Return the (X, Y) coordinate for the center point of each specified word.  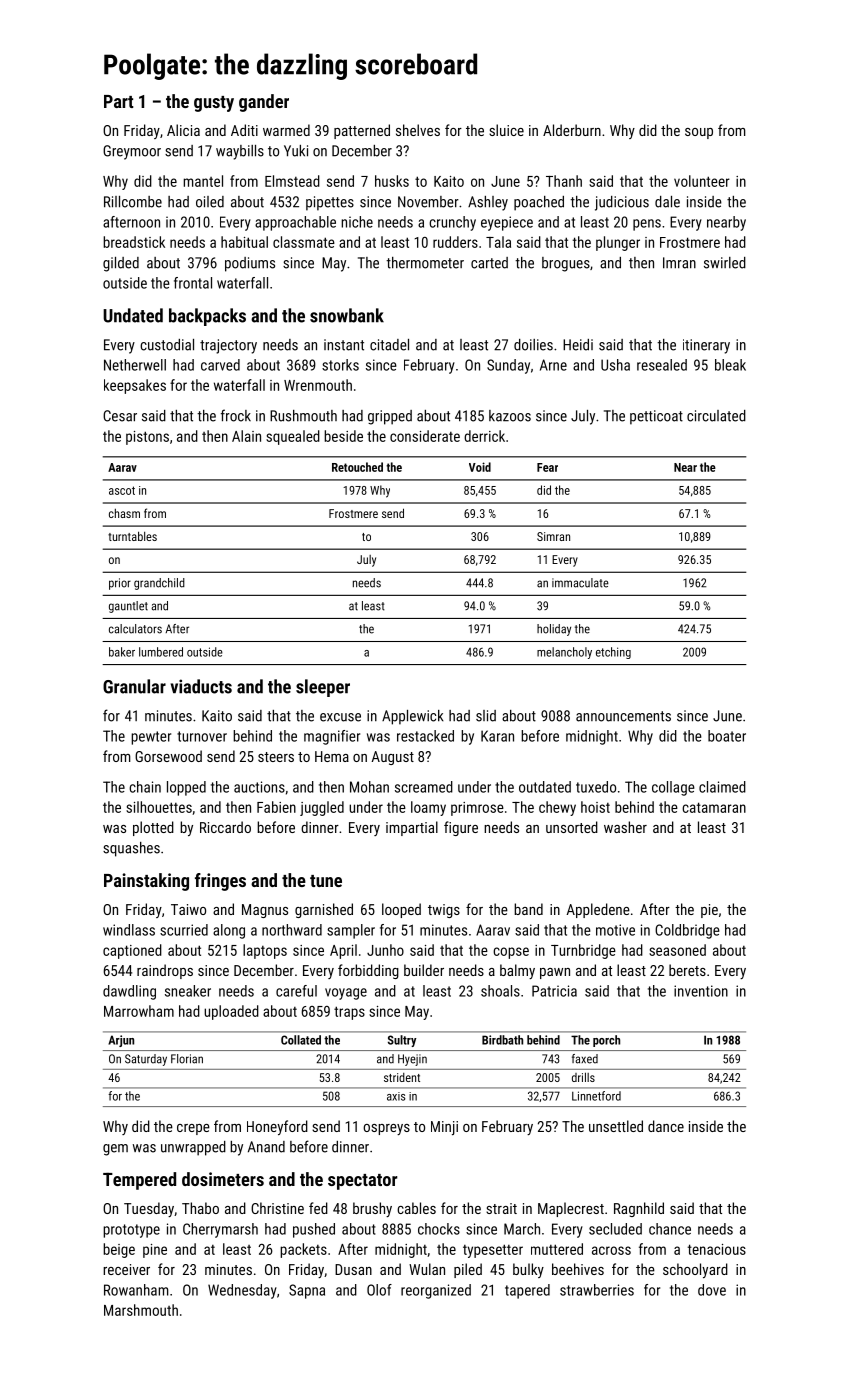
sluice (506, 130)
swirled (725, 263)
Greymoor (132, 152)
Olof (379, 1290)
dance (666, 1126)
